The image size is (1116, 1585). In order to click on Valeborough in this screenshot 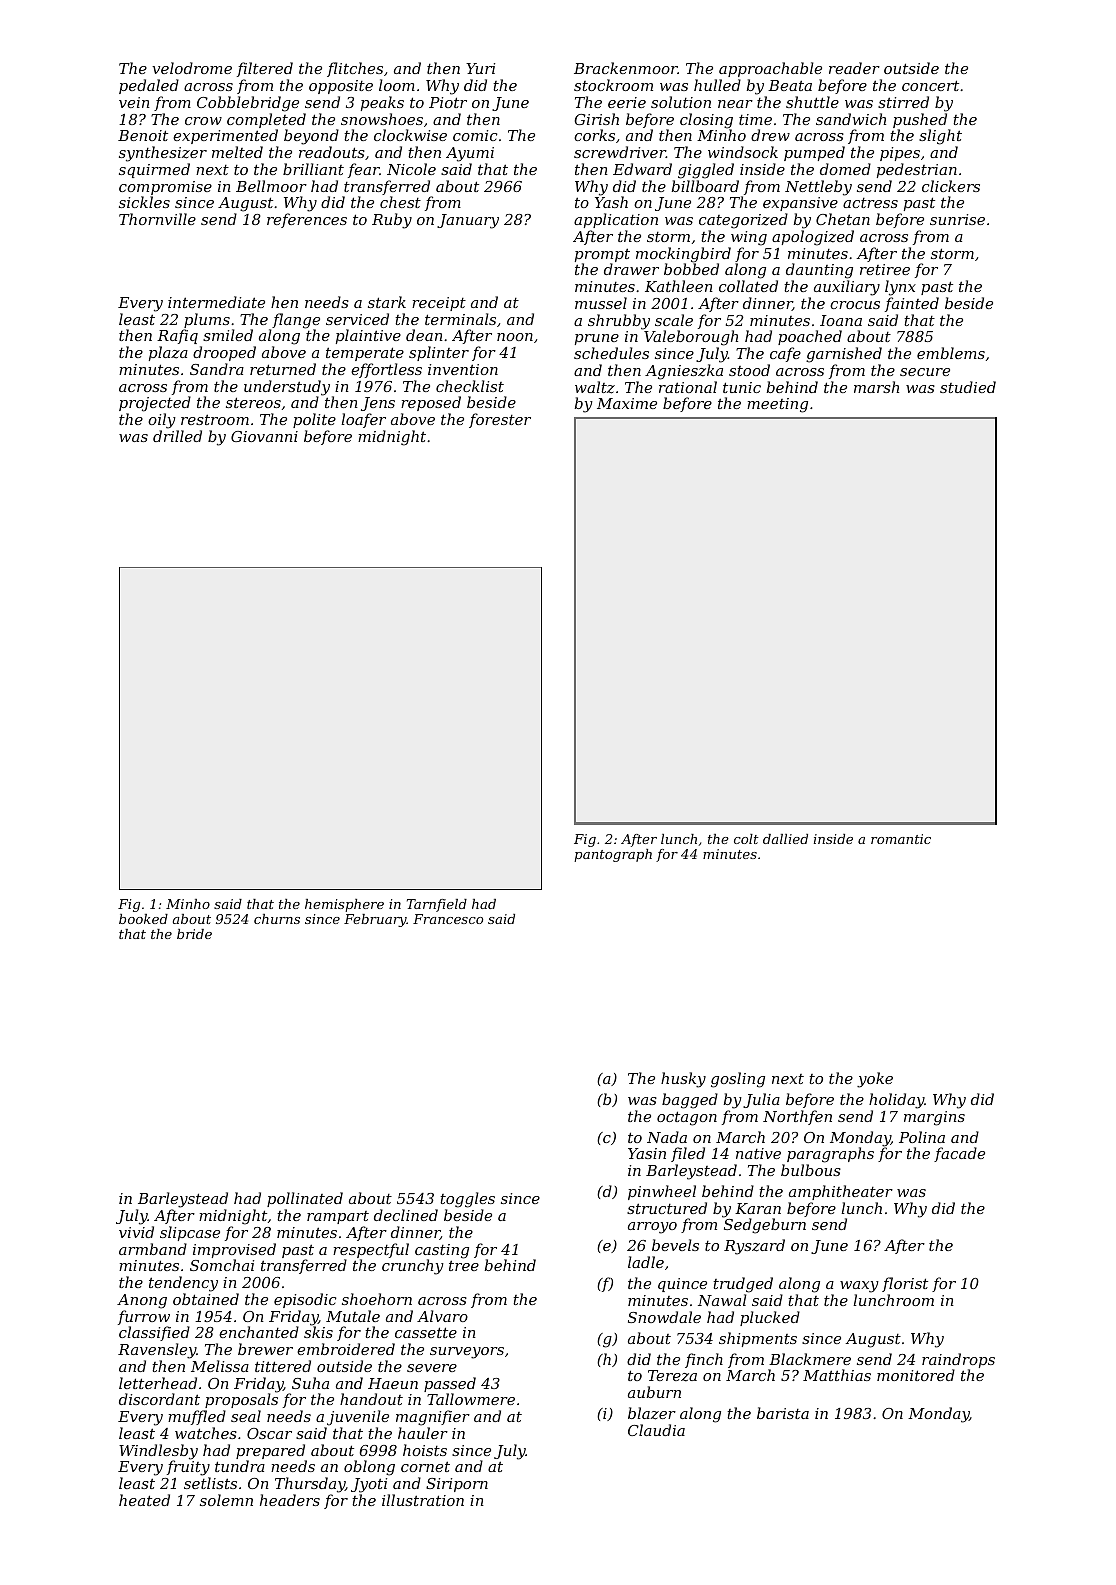, I will do `click(691, 338)`.
